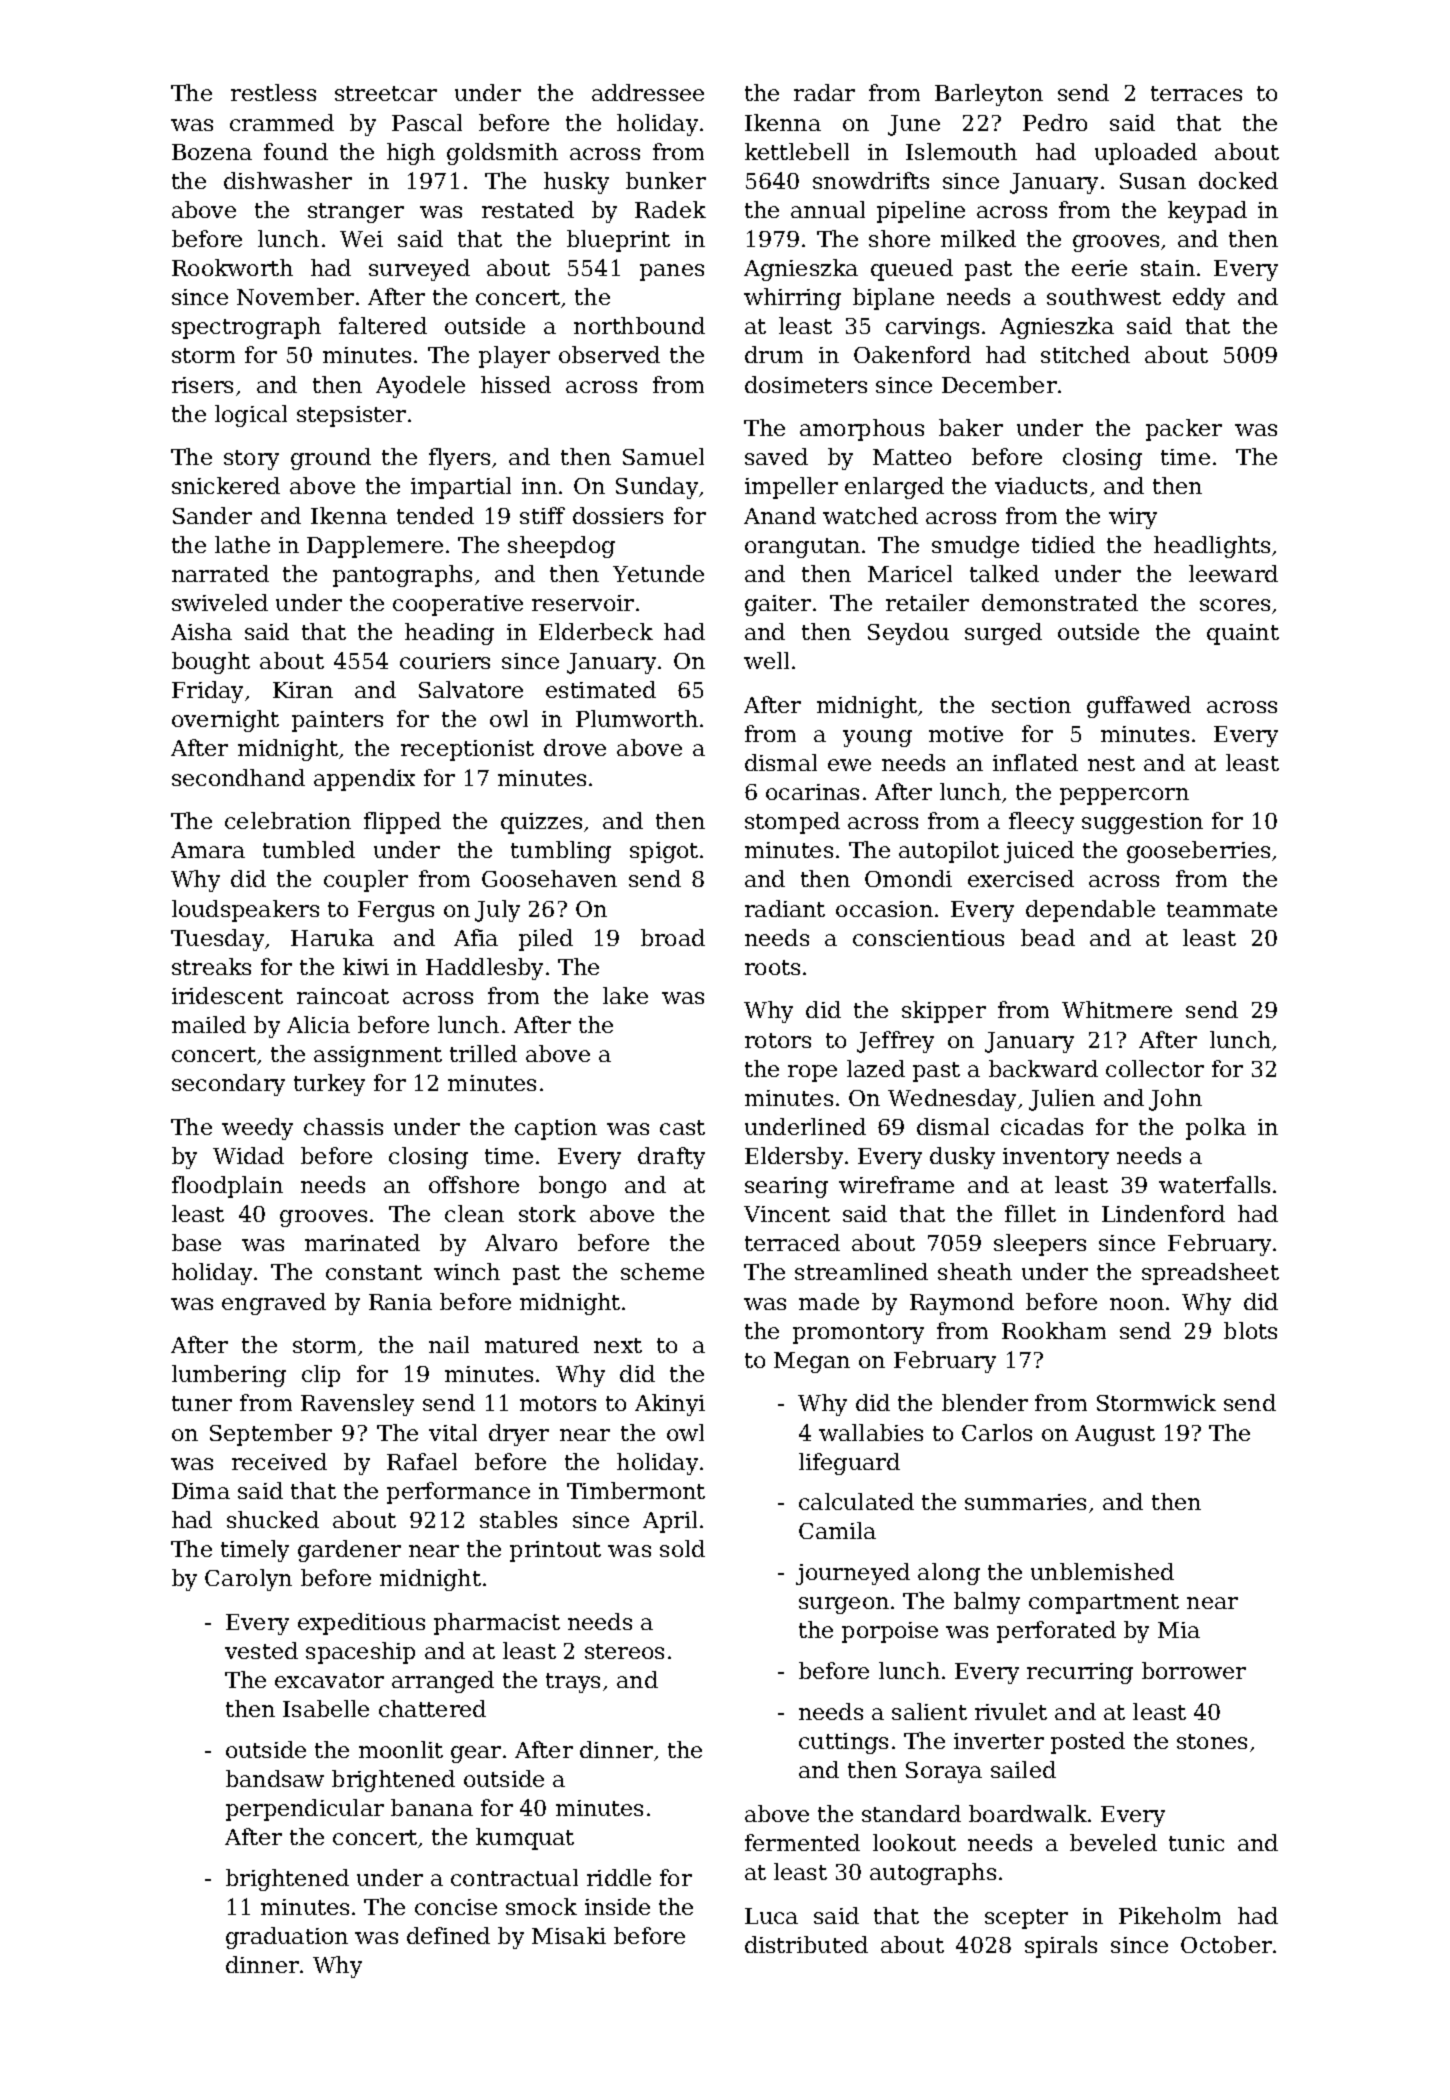  What do you see at coordinates (419, 270) in the document?
I see `surveyed` at bounding box center [419, 270].
